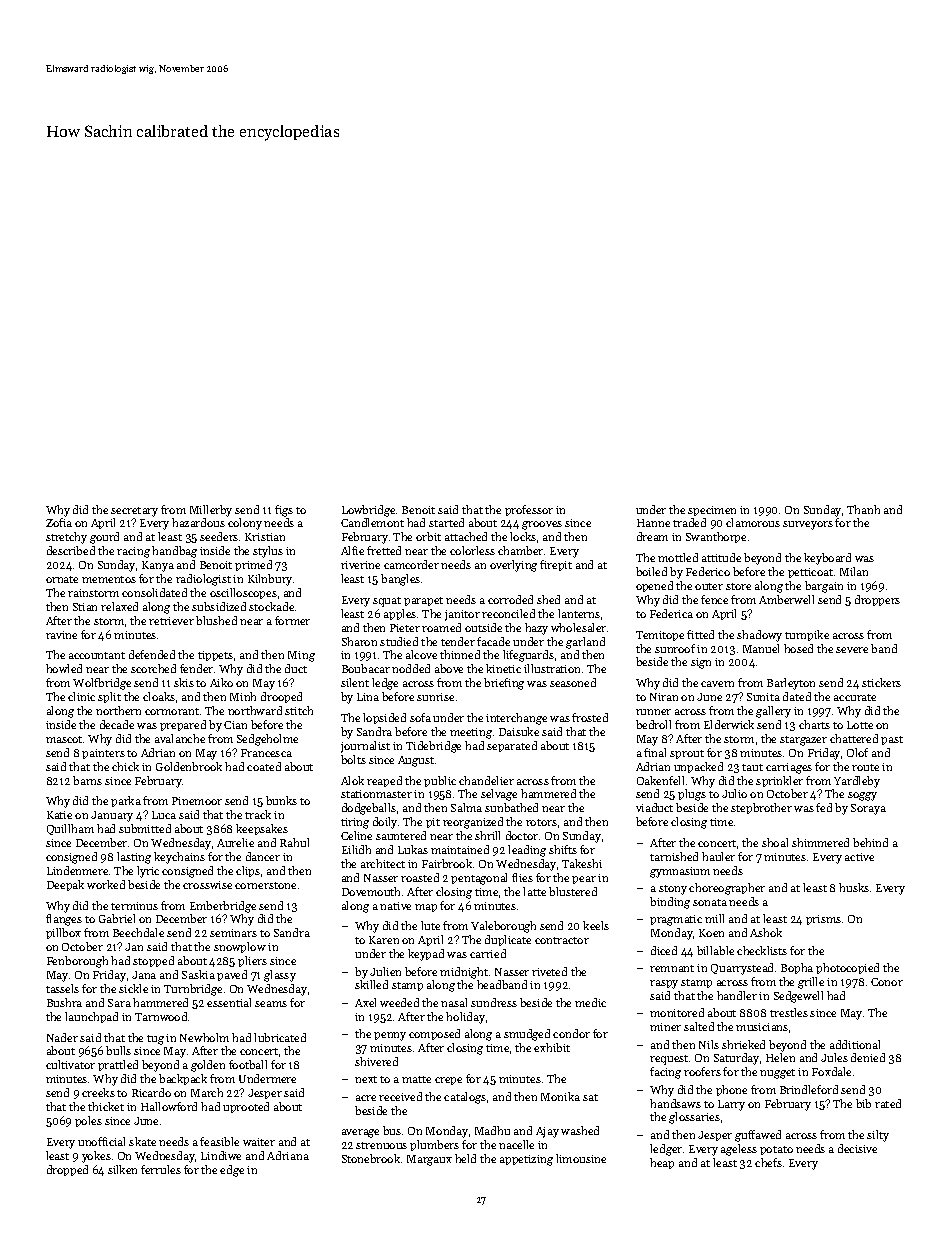 Image resolution: width=952 pixels, height=1233 pixels. I want to click on riveted, so click(549, 971).
